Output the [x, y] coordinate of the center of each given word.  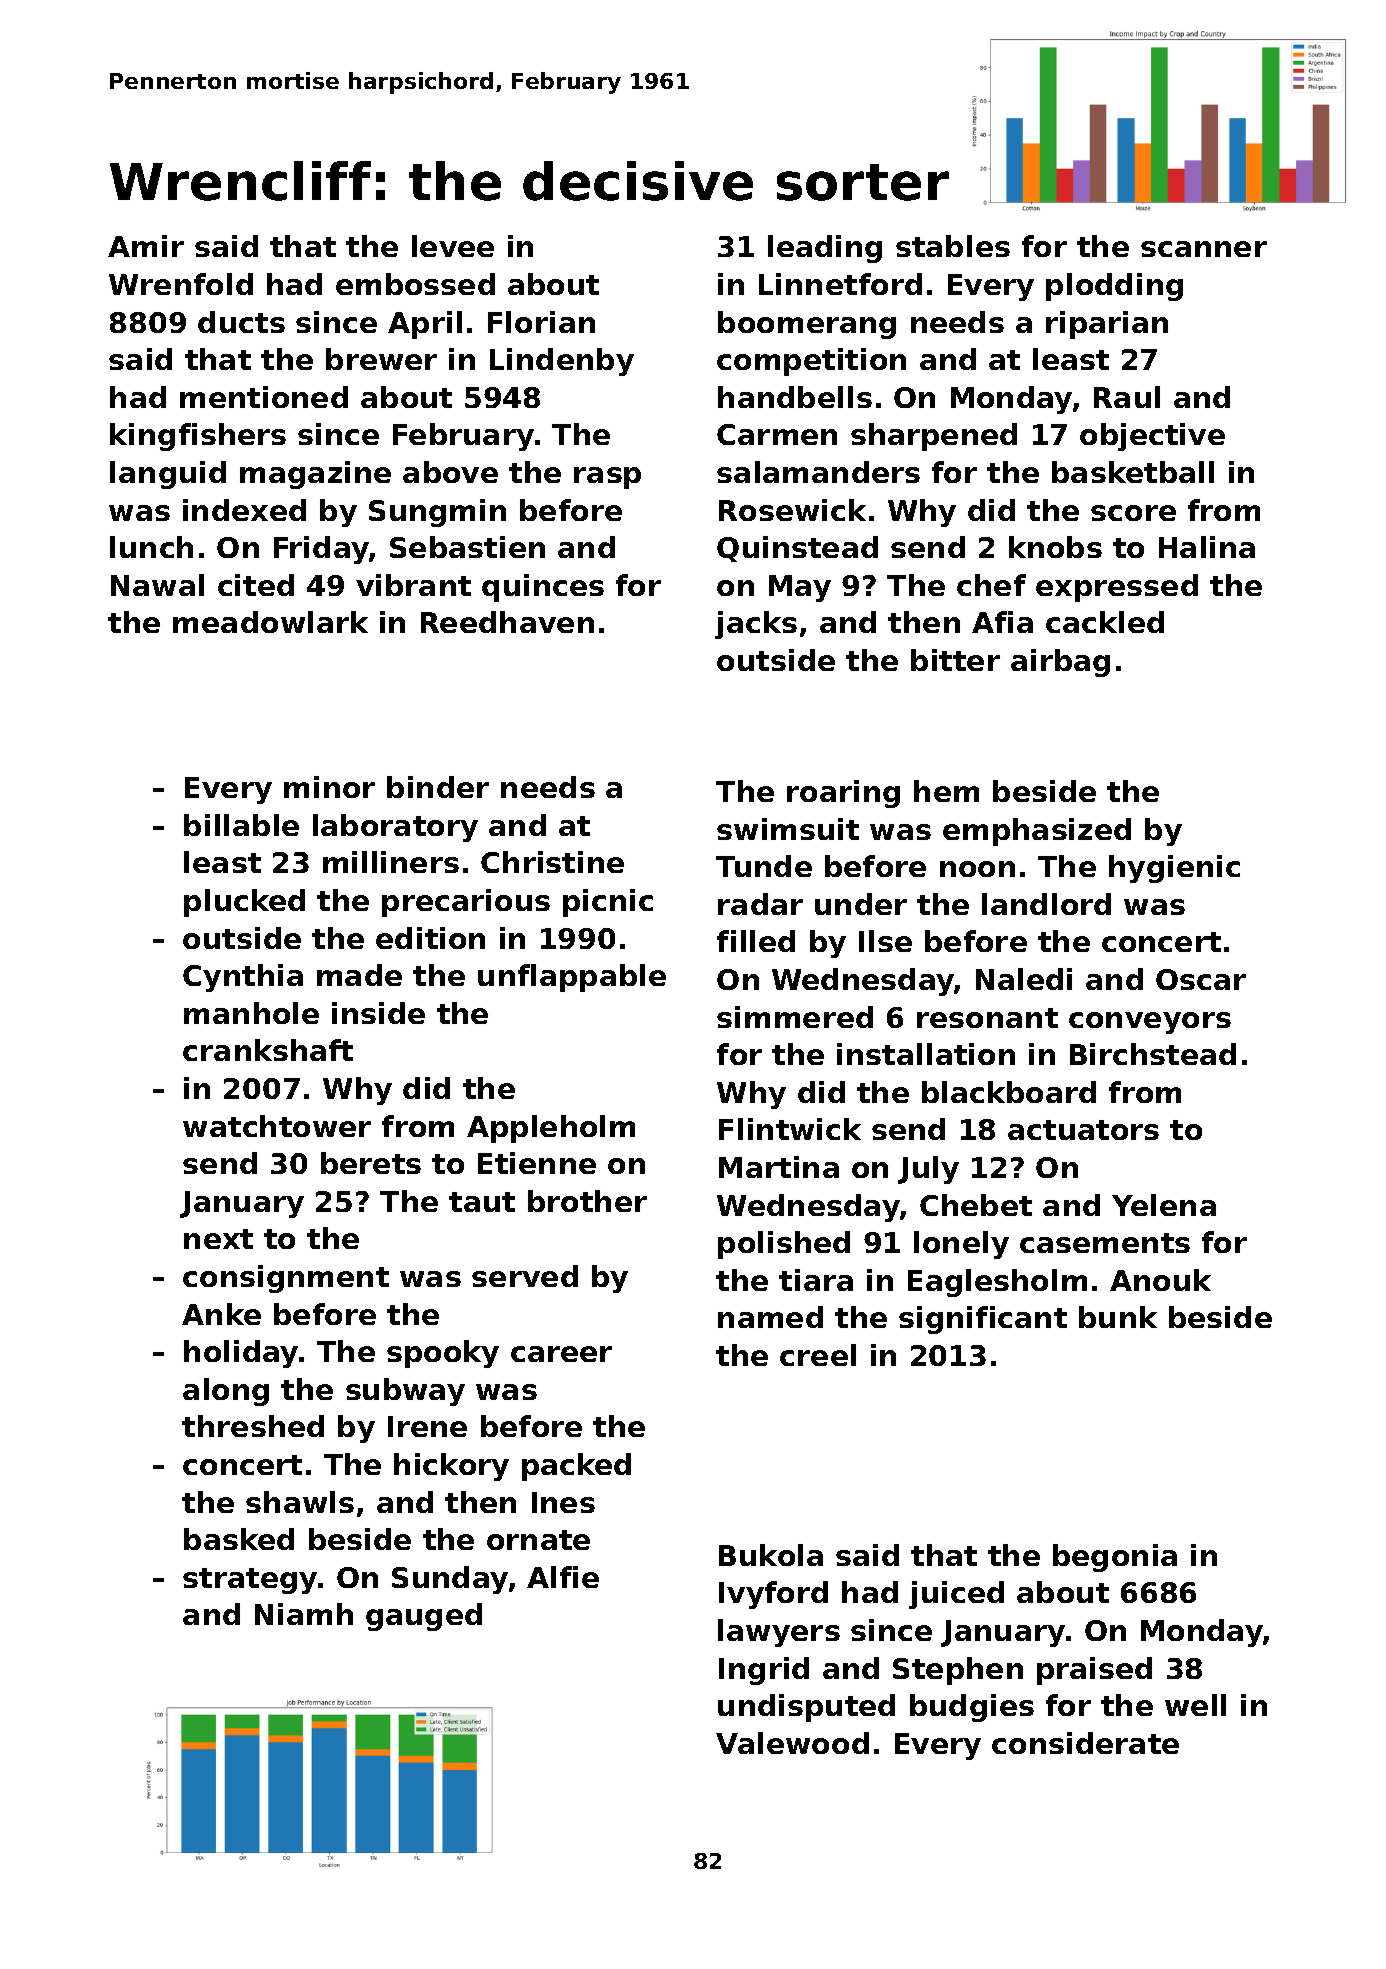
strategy [250, 1581]
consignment [286, 1279]
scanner [1204, 249]
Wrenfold [181, 284]
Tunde [764, 866]
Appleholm [551, 1129]
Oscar [1201, 979]
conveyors [1150, 1023]
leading [825, 249]
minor [329, 787]
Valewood [792, 1743]
